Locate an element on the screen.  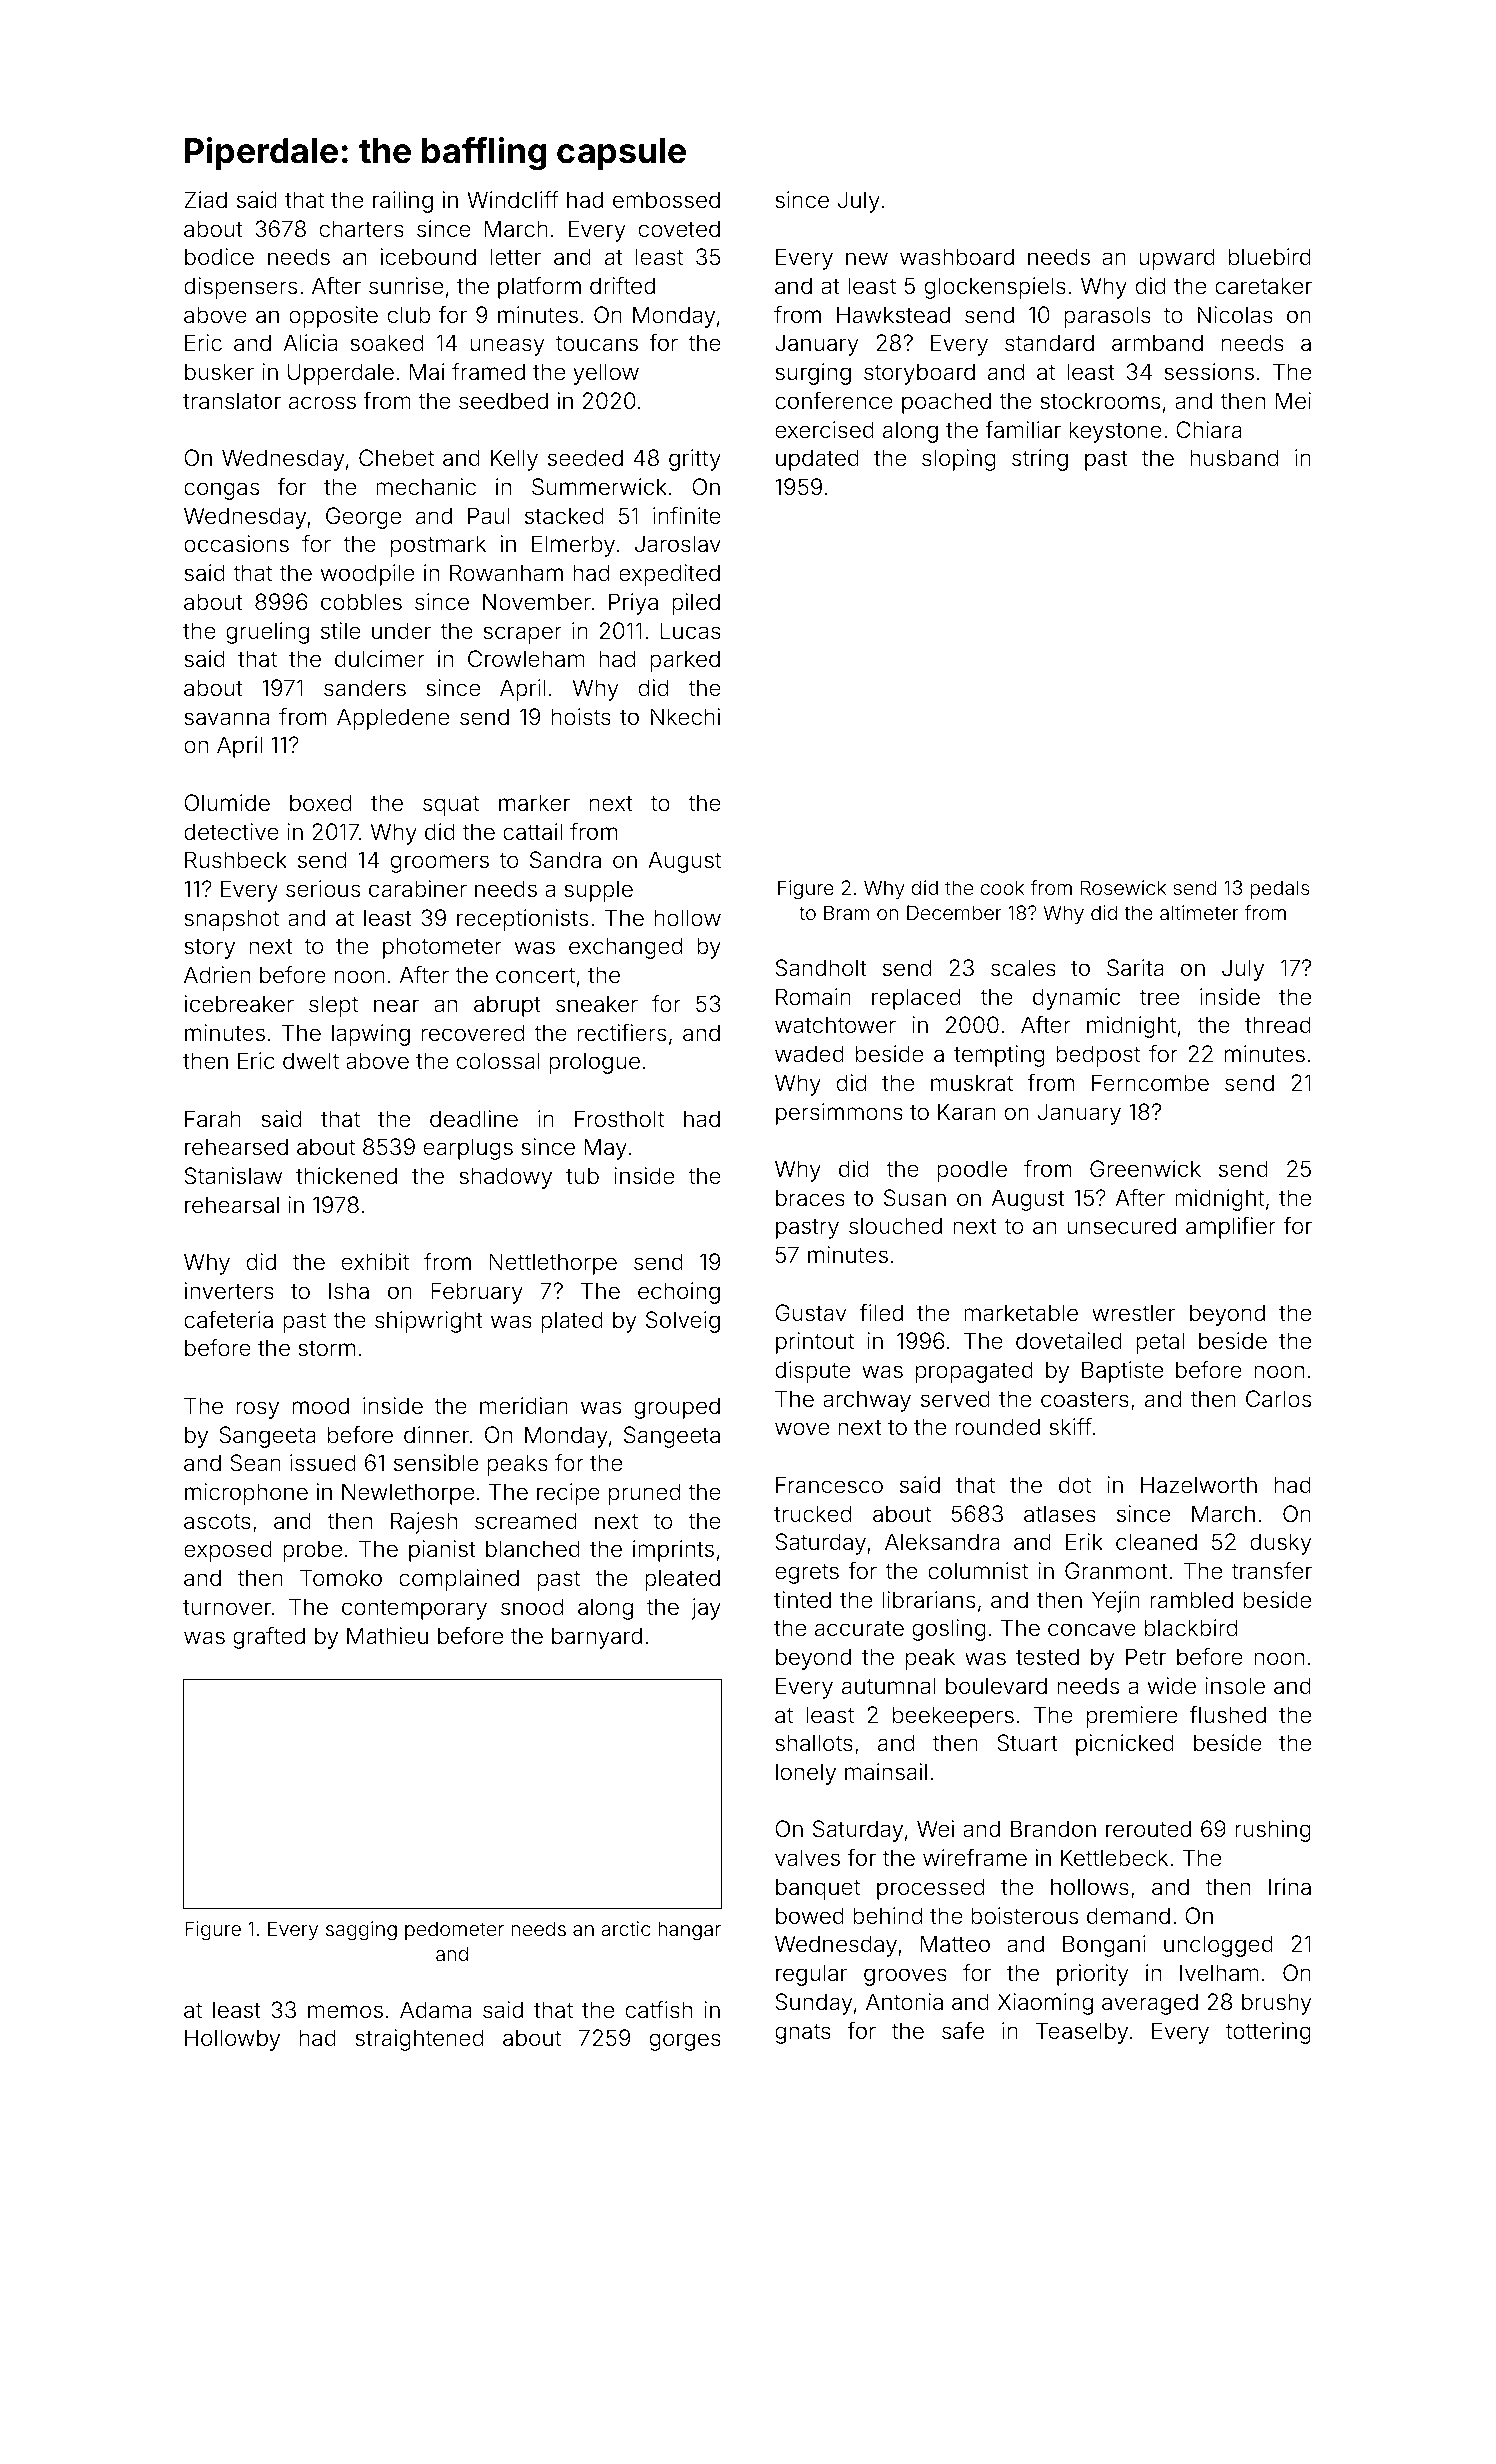
savanna is located at coordinates (226, 719).
